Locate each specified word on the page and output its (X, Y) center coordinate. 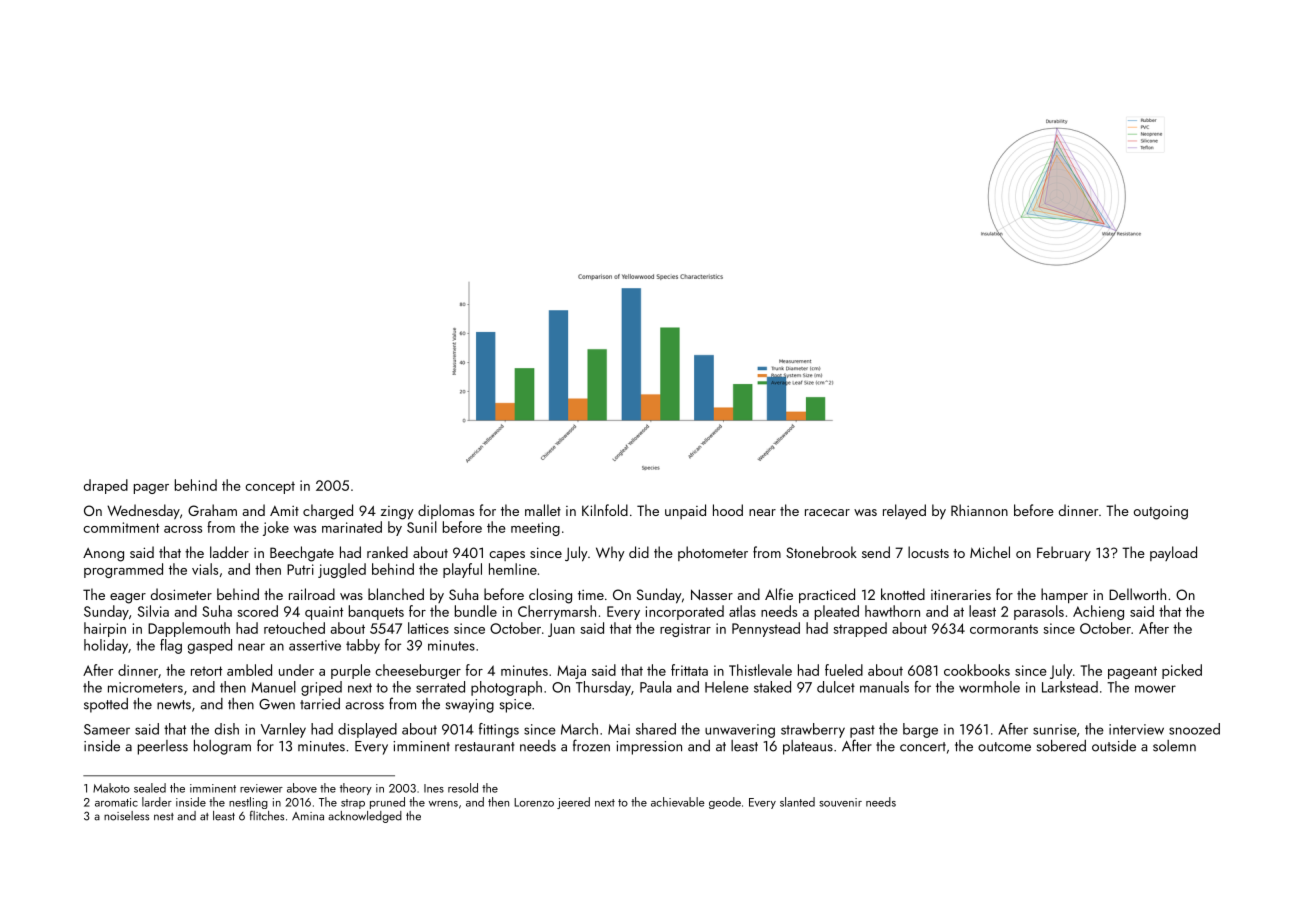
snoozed (1194, 729)
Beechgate (302, 554)
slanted (797, 802)
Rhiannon (979, 510)
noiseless (126, 816)
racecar (827, 512)
